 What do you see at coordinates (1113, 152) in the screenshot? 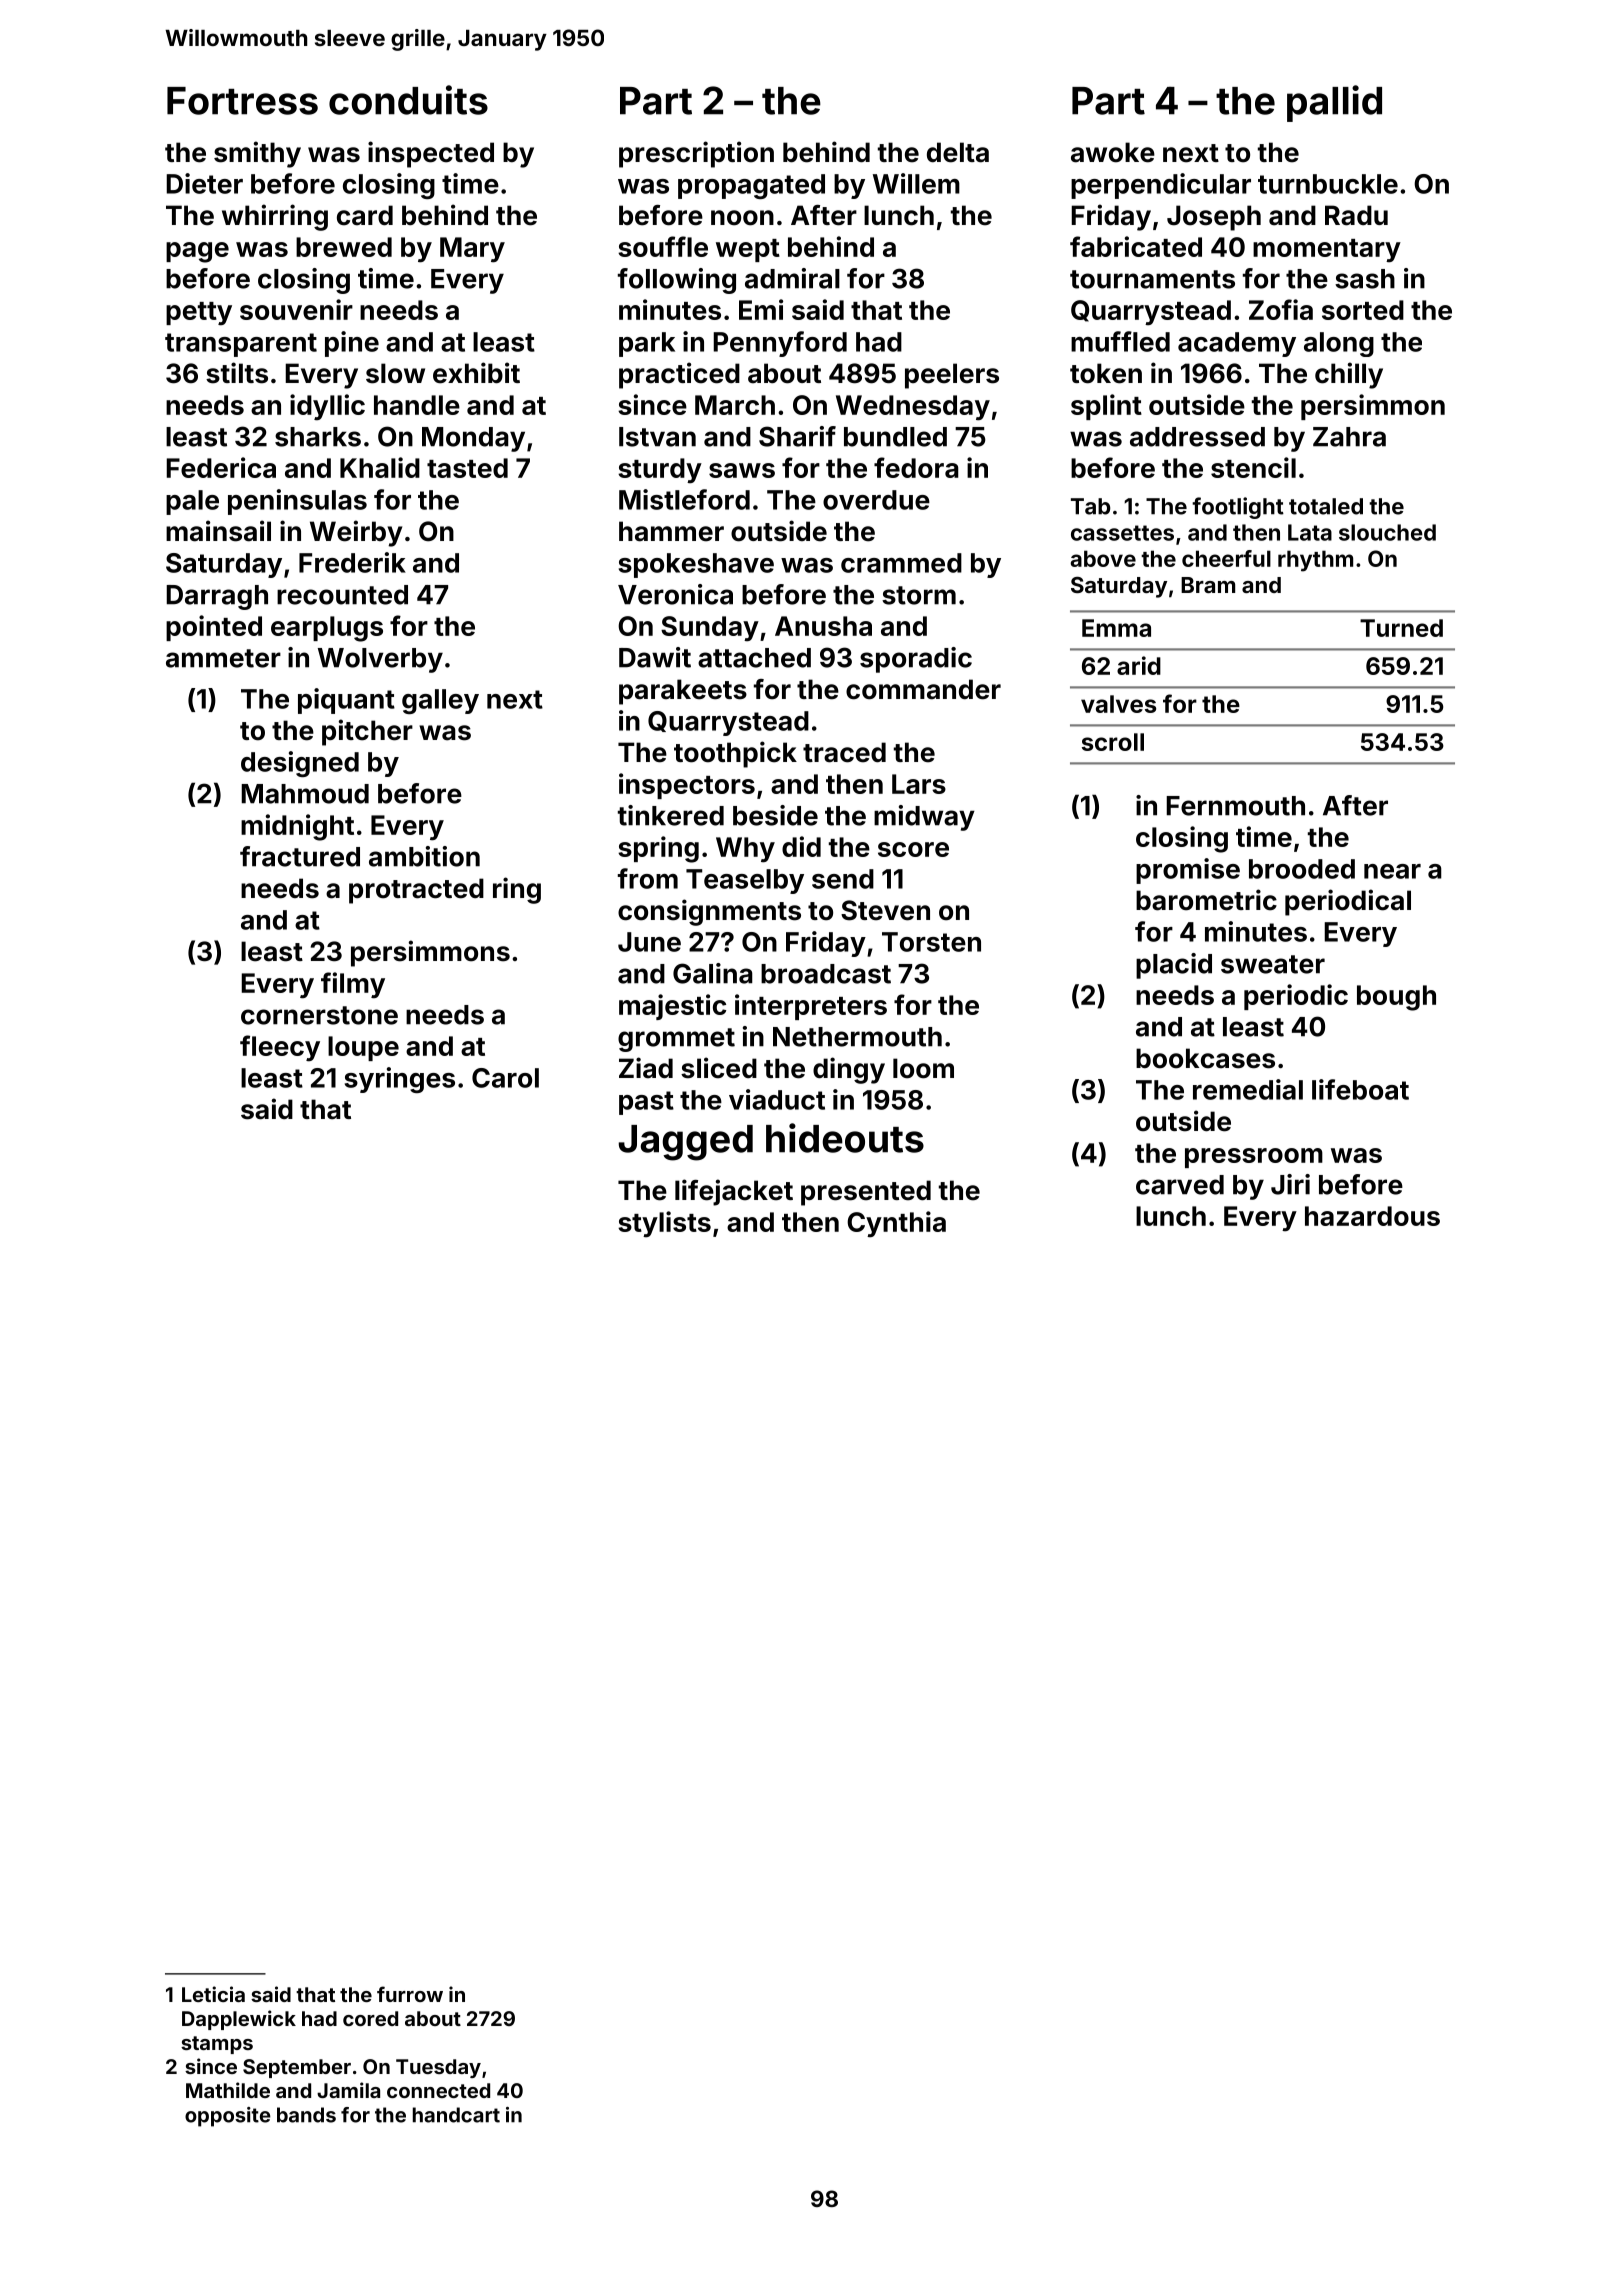
I see `awoke` at bounding box center [1113, 152].
